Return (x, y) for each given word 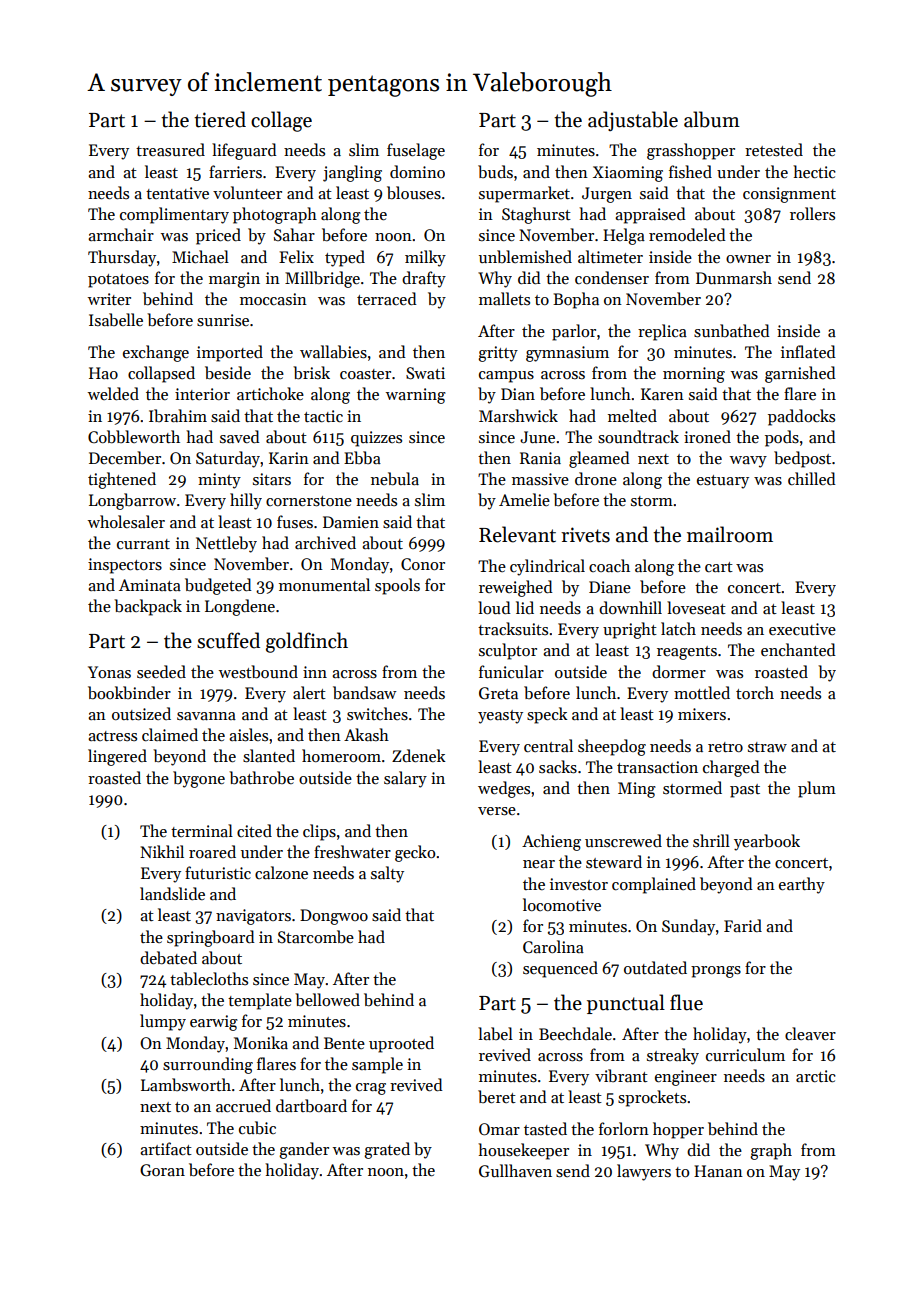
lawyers (644, 1172)
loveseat (696, 608)
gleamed (599, 459)
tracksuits (513, 629)
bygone (199, 779)
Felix (296, 256)
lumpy (163, 1022)
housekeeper (523, 1151)
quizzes (376, 439)
